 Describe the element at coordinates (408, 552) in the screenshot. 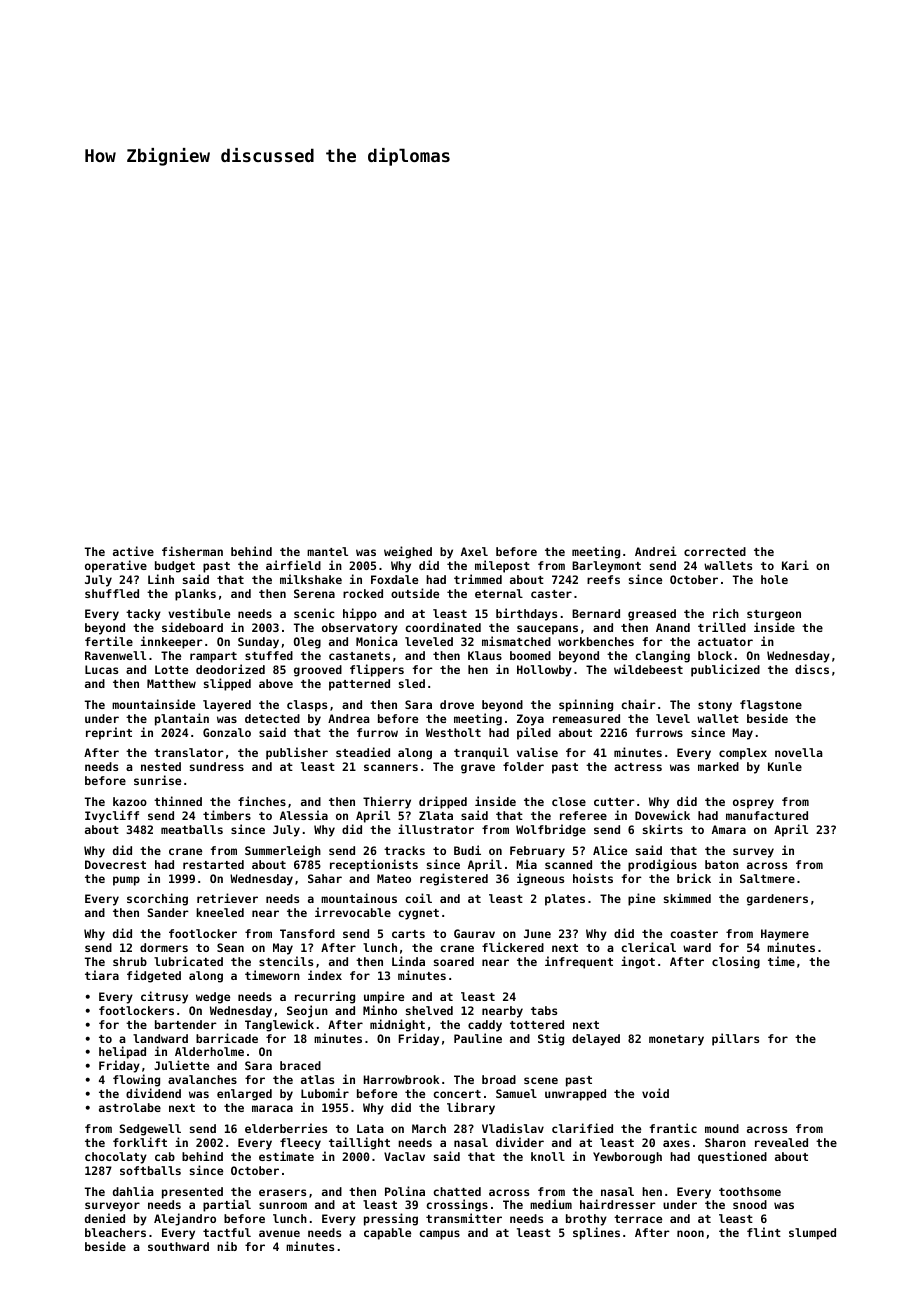

I see `weighed` at that location.
